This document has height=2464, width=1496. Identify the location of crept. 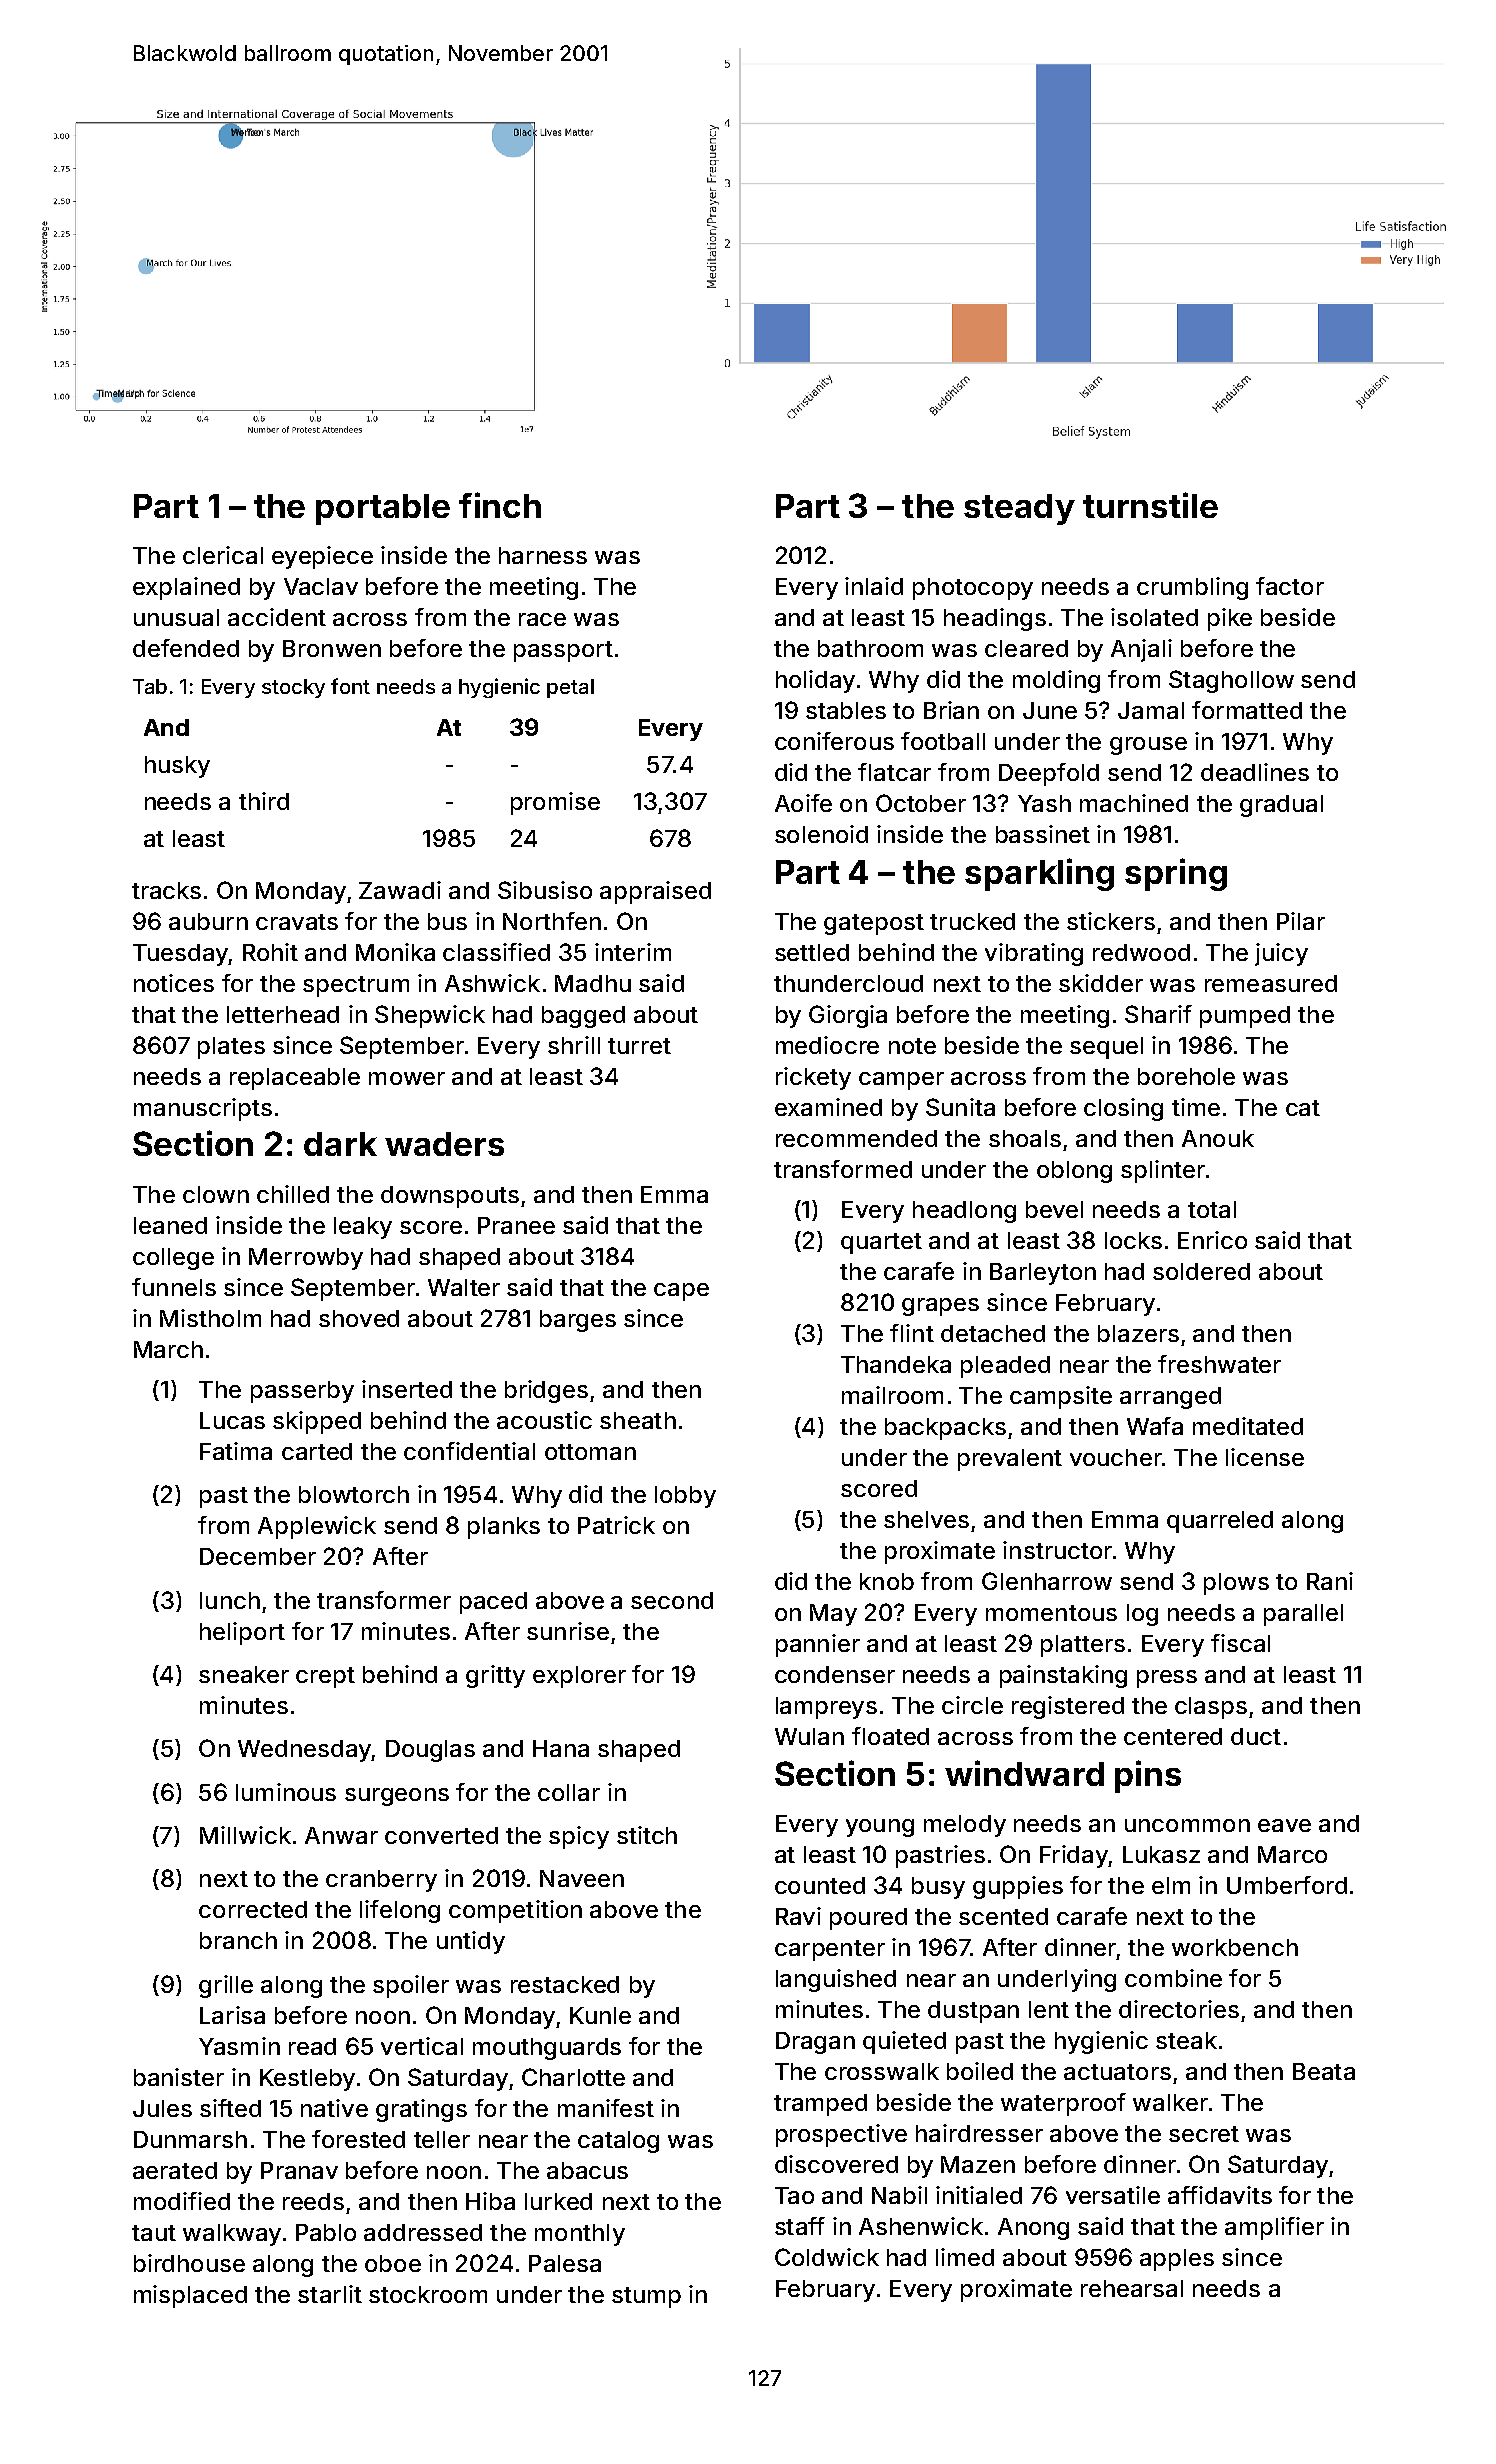
(325, 1677).
